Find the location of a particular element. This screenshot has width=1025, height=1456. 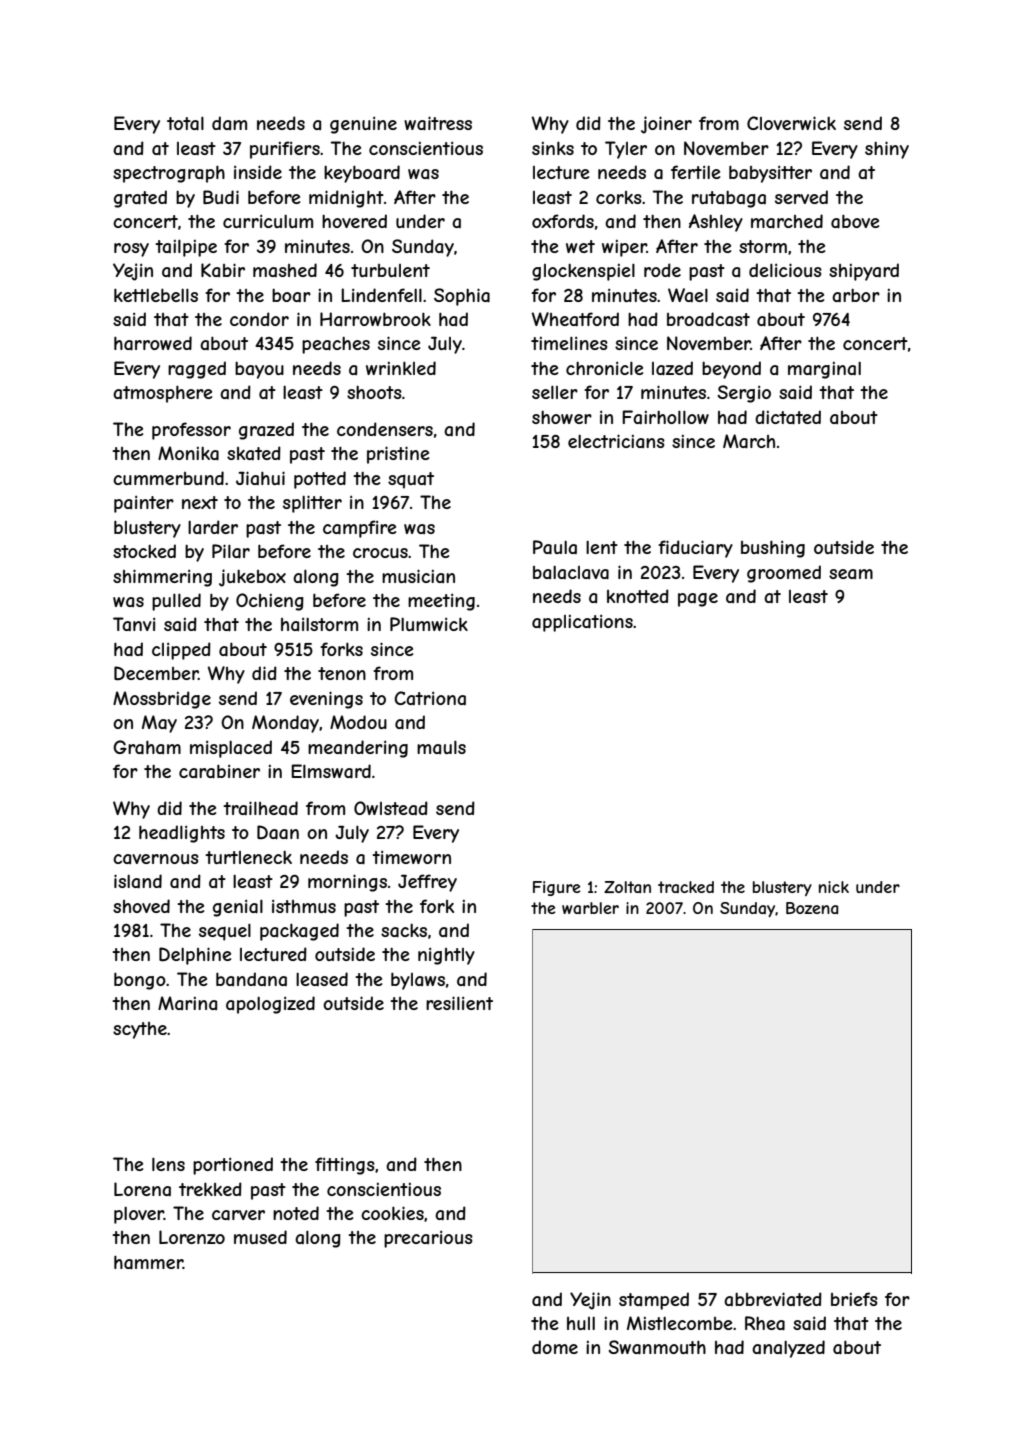

tracked is located at coordinates (686, 887).
